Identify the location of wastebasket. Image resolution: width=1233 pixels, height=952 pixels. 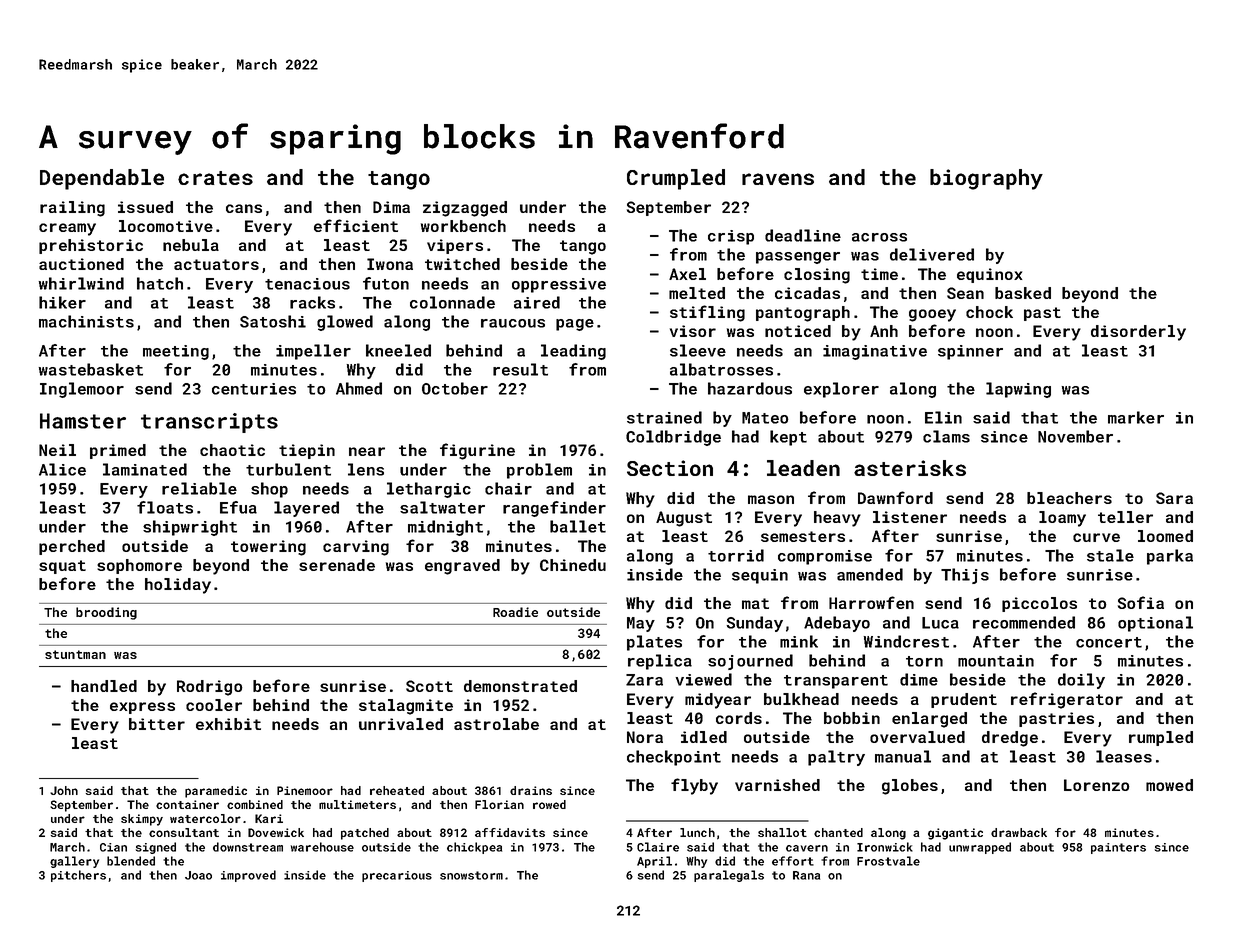
(91, 369).
